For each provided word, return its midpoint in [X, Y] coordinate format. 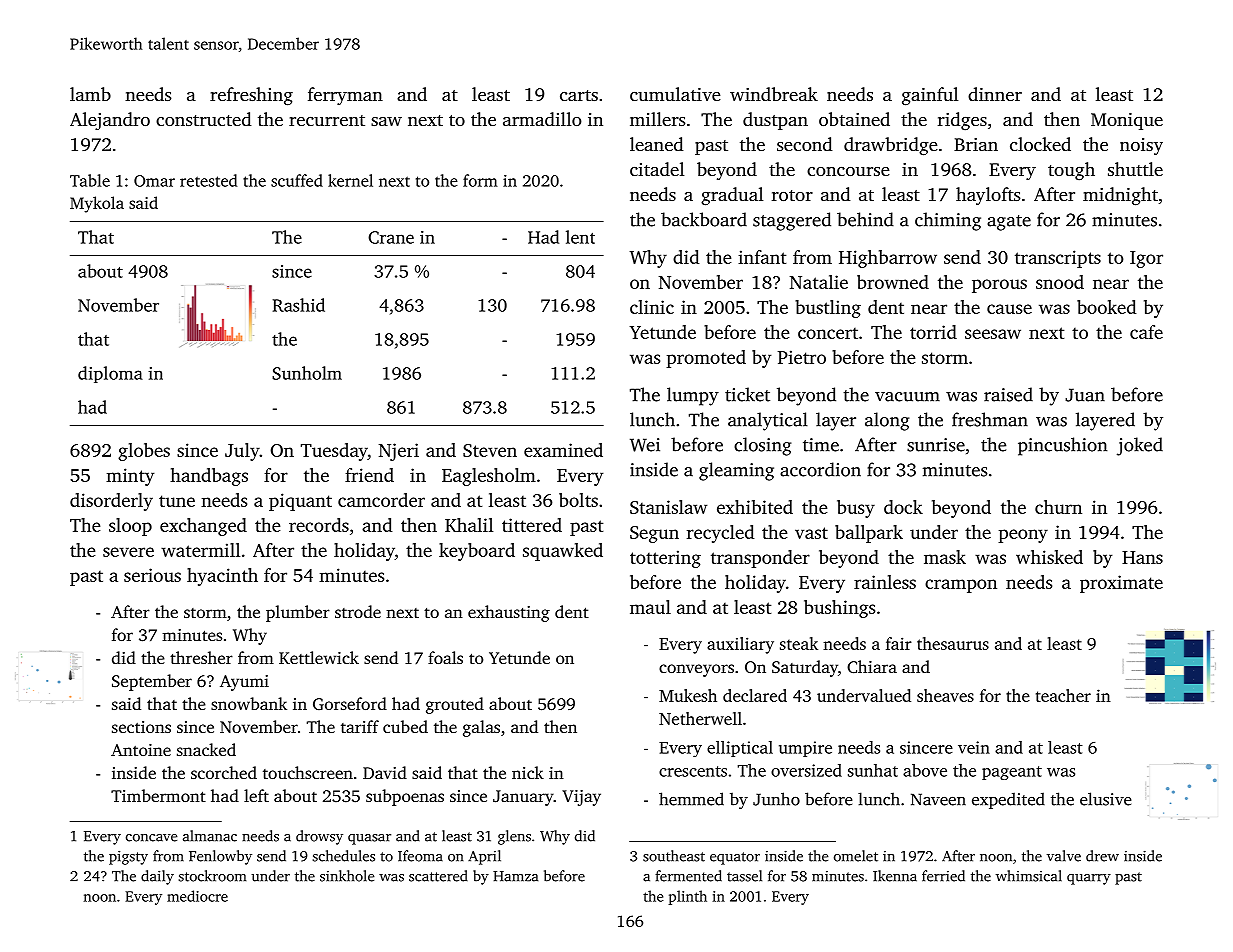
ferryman [345, 96]
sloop [130, 527]
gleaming [736, 471]
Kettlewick [319, 657]
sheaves [945, 695]
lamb [90, 94]
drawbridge [891, 146]
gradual [732, 196]
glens [514, 837]
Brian [976, 144]
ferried [943, 876]
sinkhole [347, 876]
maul [650, 607]
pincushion [1062, 446]
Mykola [97, 204]
